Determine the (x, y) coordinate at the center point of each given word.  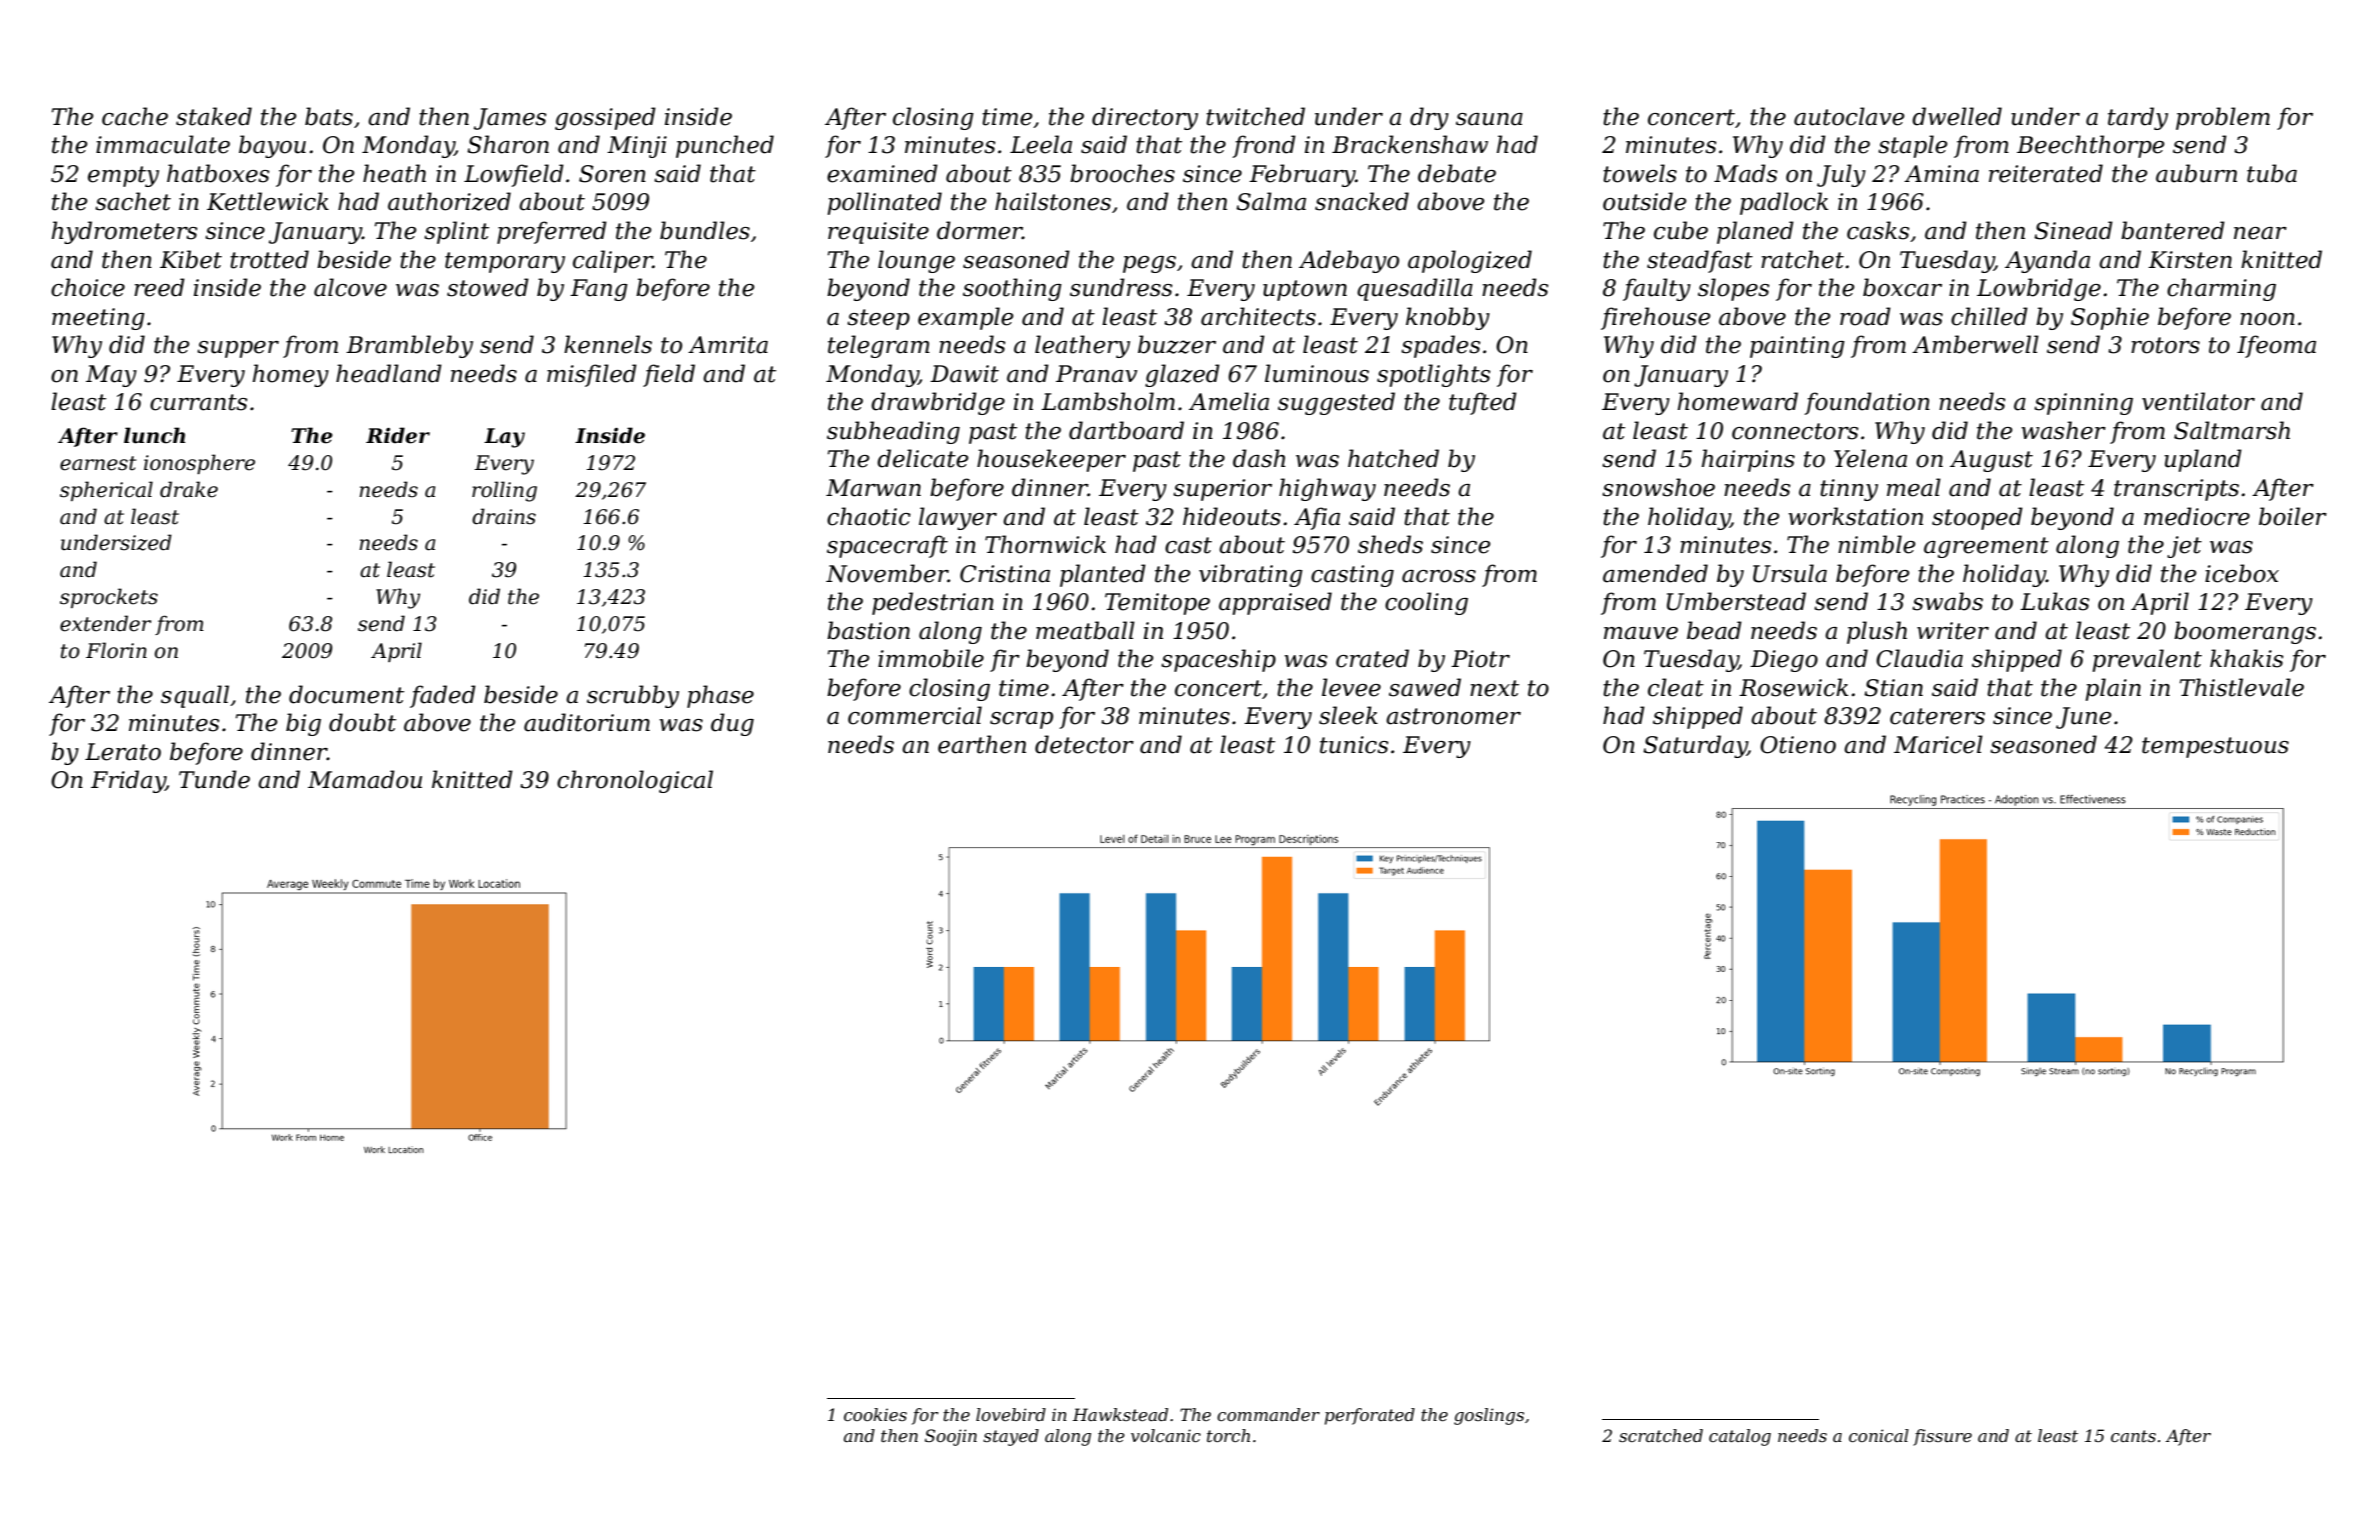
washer (2063, 430)
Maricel (1938, 744)
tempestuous (2215, 747)
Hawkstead (1120, 1414)
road (1865, 316)
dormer (980, 230)
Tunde (214, 779)
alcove (350, 287)
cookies (875, 1414)
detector (1084, 744)
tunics (1354, 745)
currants (198, 402)
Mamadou (365, 779)
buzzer (1177, 344)
